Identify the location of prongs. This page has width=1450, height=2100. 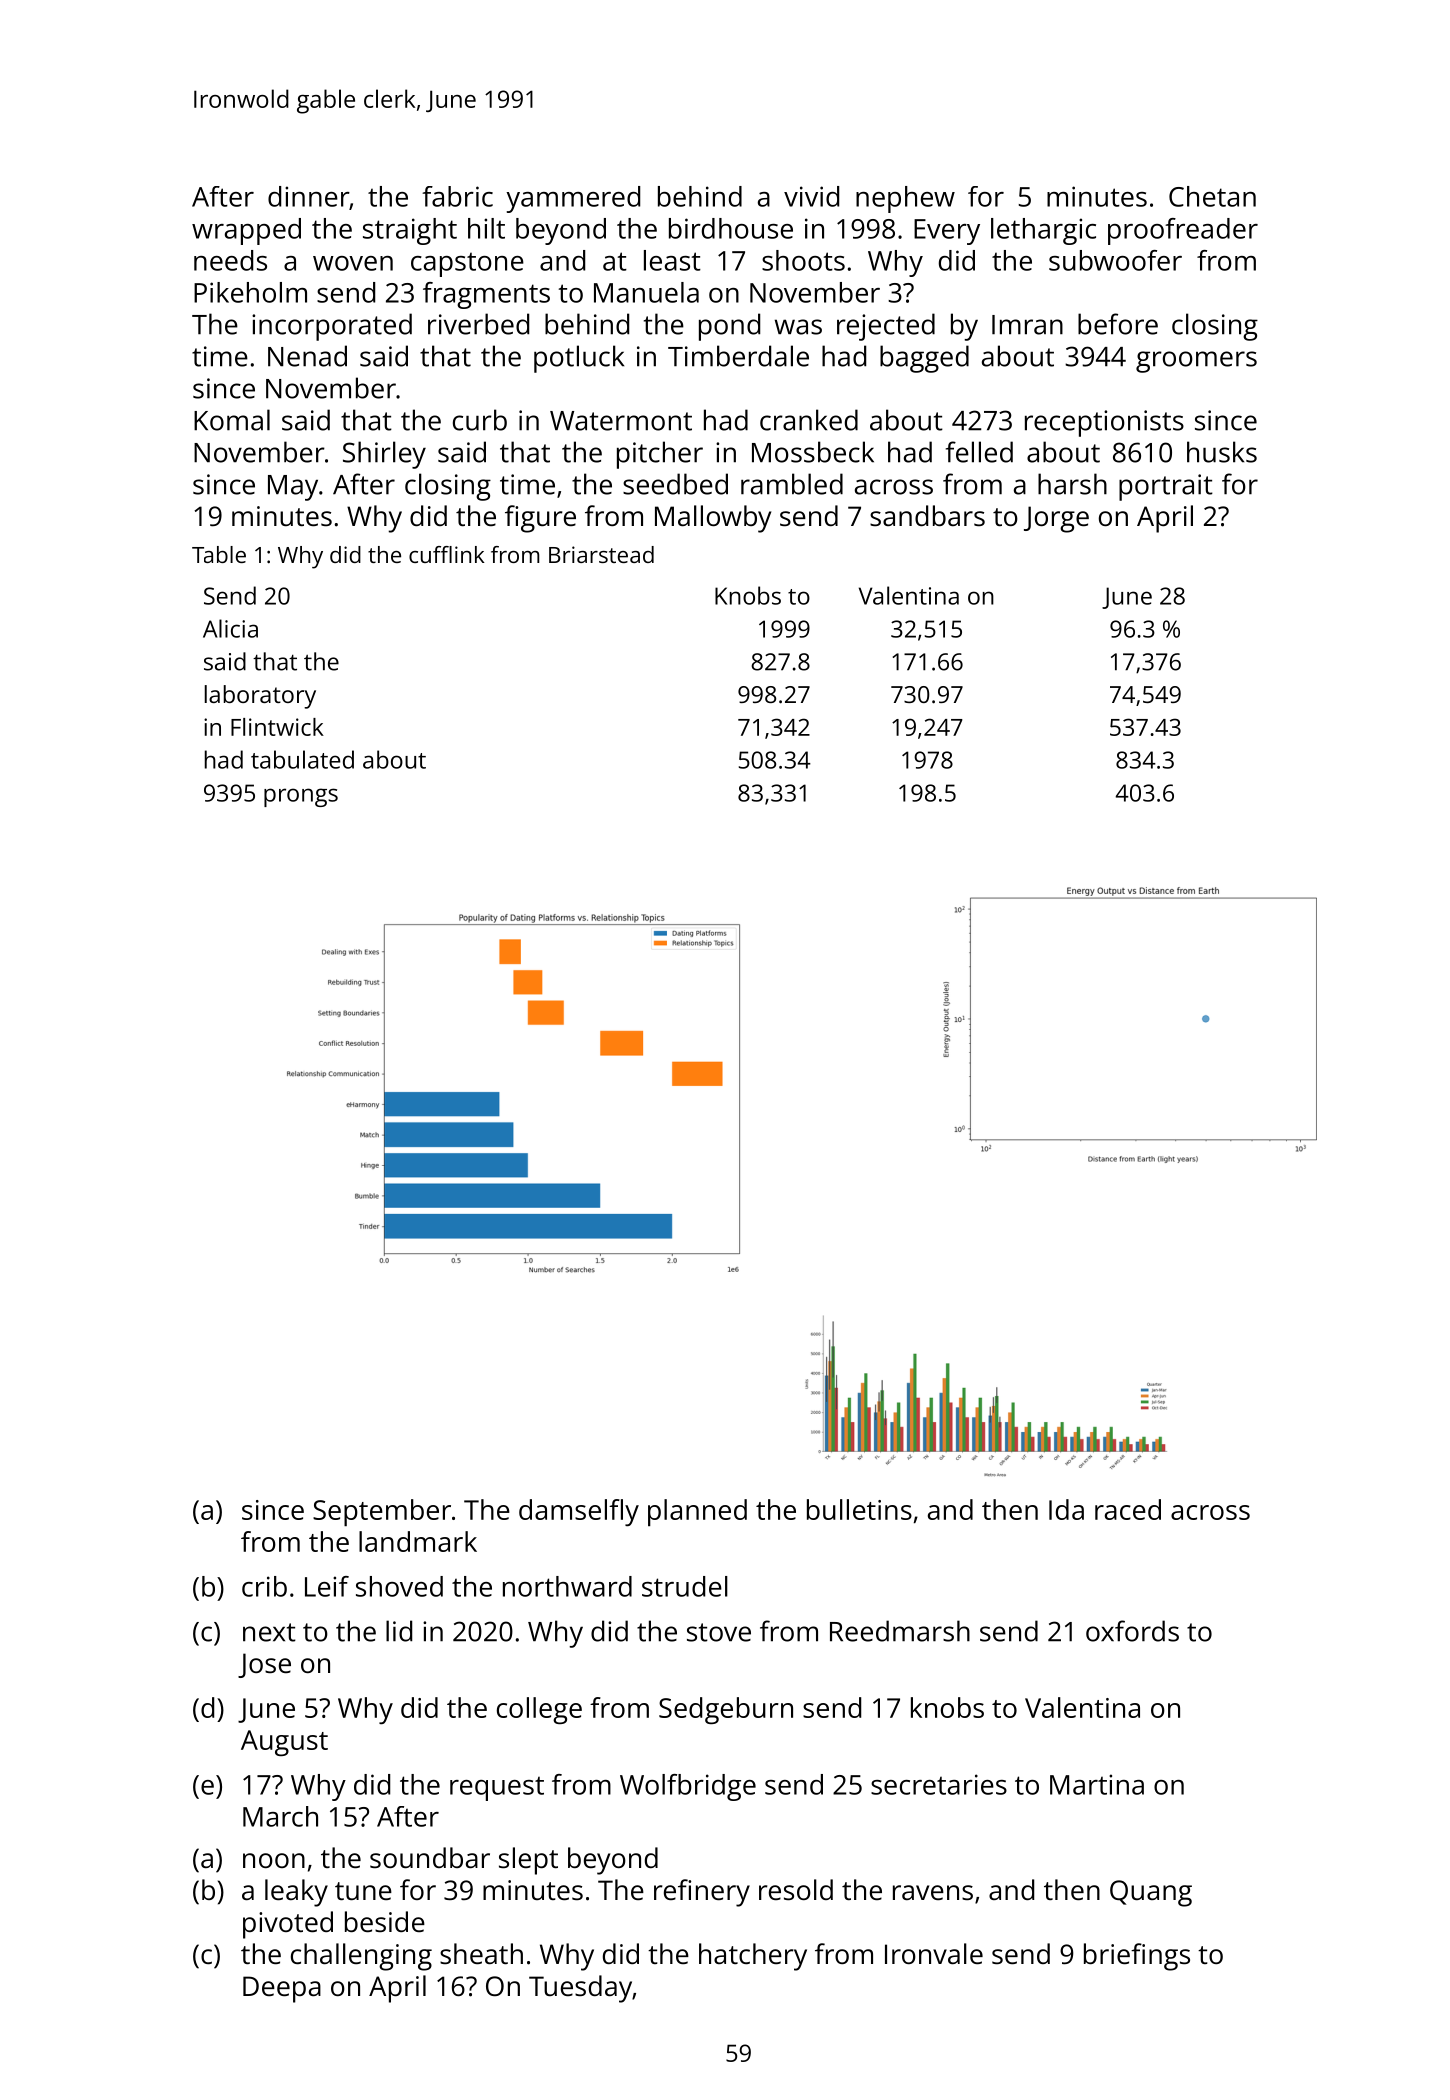
(301, 797).
